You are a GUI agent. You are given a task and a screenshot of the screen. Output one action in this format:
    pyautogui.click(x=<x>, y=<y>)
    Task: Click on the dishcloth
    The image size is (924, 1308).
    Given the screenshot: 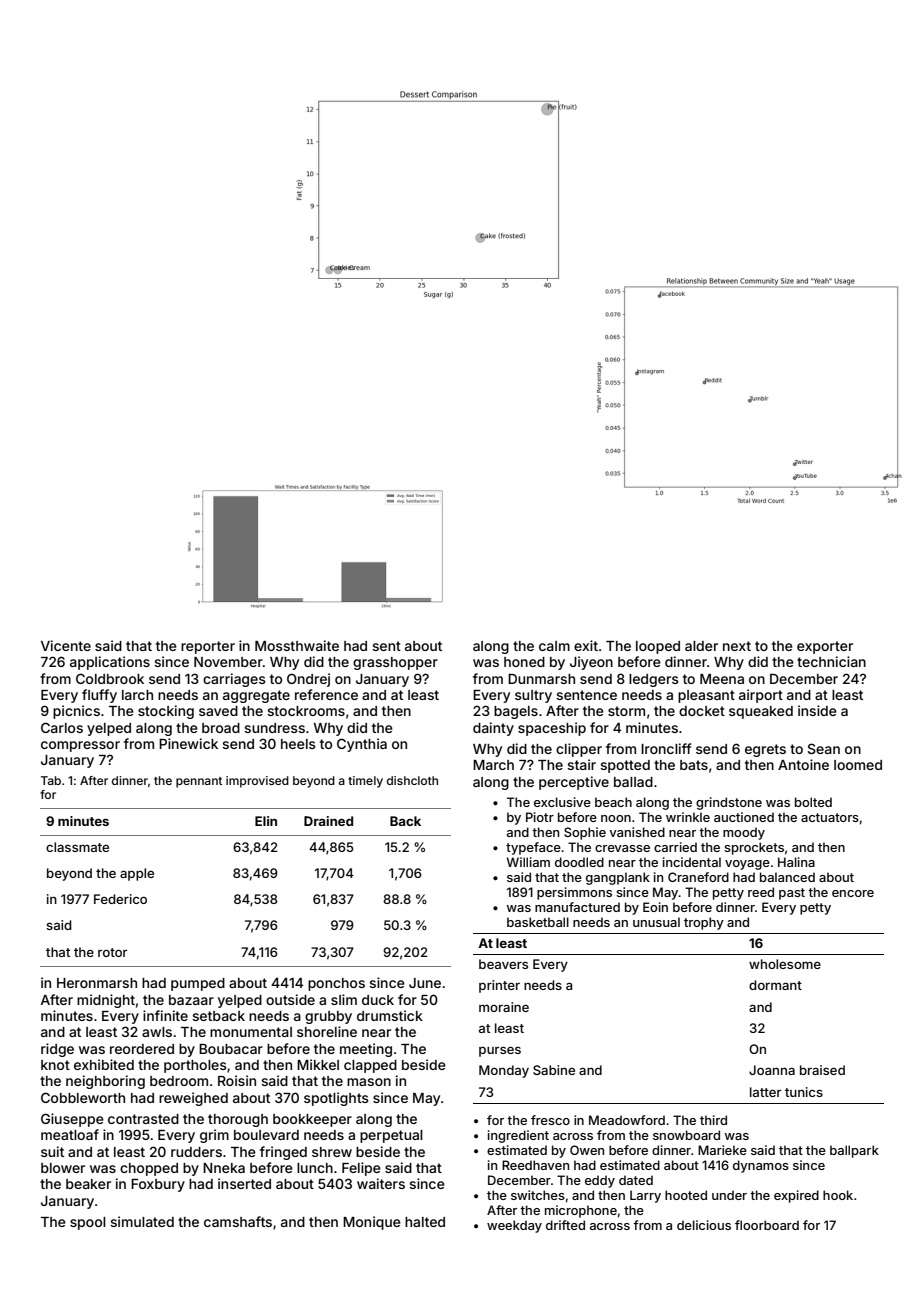 What is the action you would take?
    pyautogui.click(x=412, y=780)
